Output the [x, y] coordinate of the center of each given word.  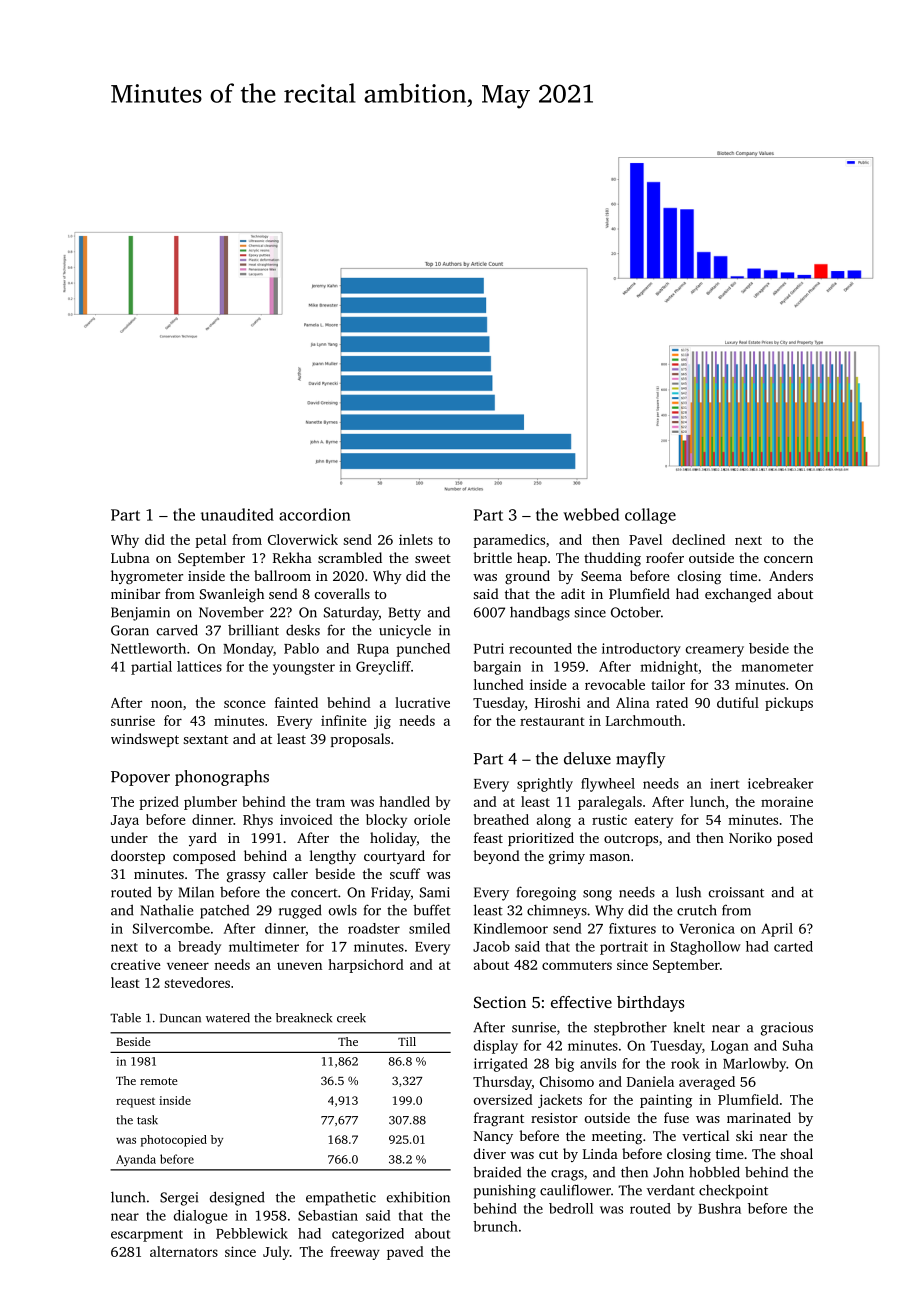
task [147, 1120]
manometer [777, 667]
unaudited [237, 514]
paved [405, 1253]
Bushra [719, 1208]
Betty [405, 614]
